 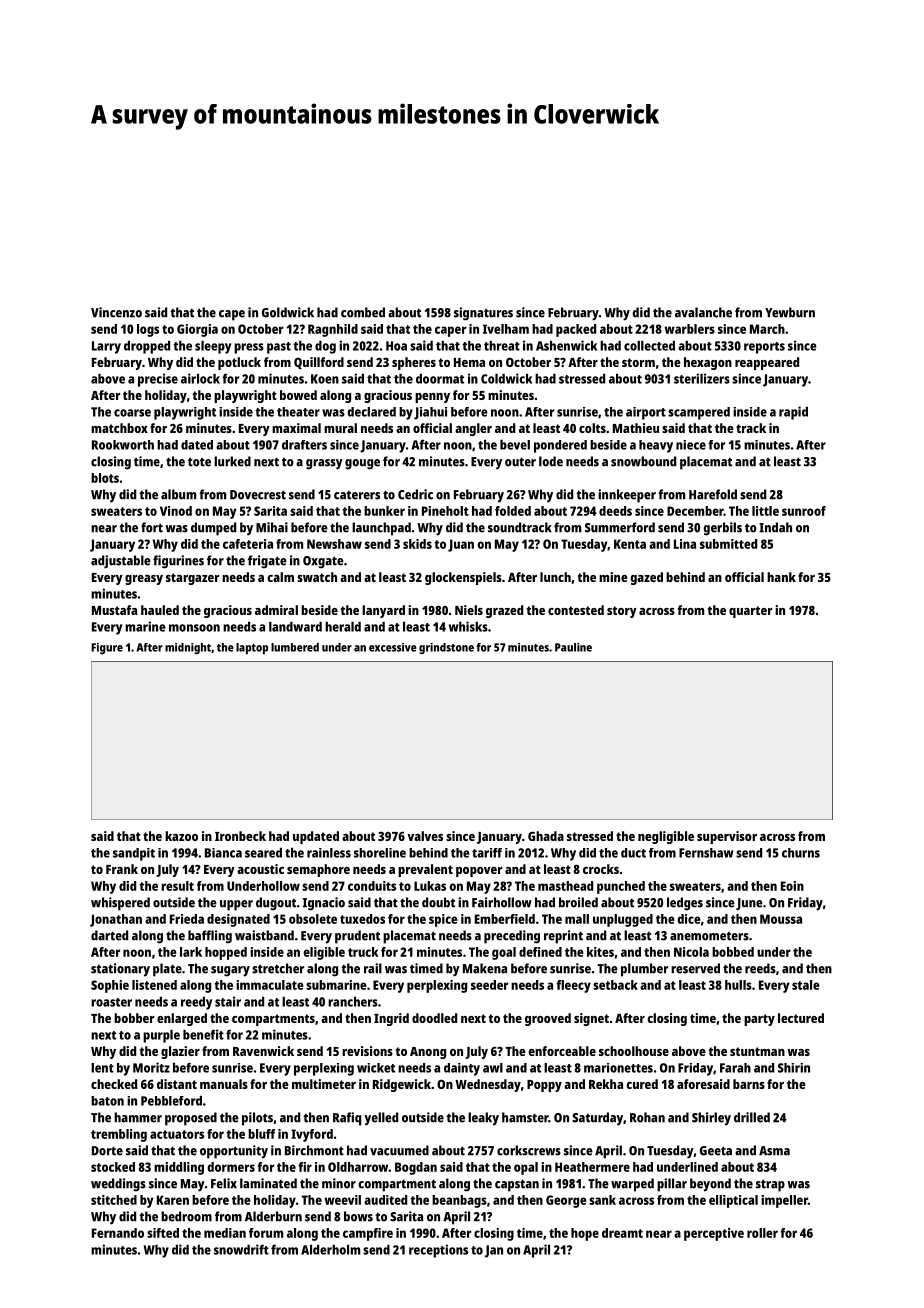 What do you see at coordinates (134, 1018) in the page?
I see `bobber` at bounding box center [134, 1018].
